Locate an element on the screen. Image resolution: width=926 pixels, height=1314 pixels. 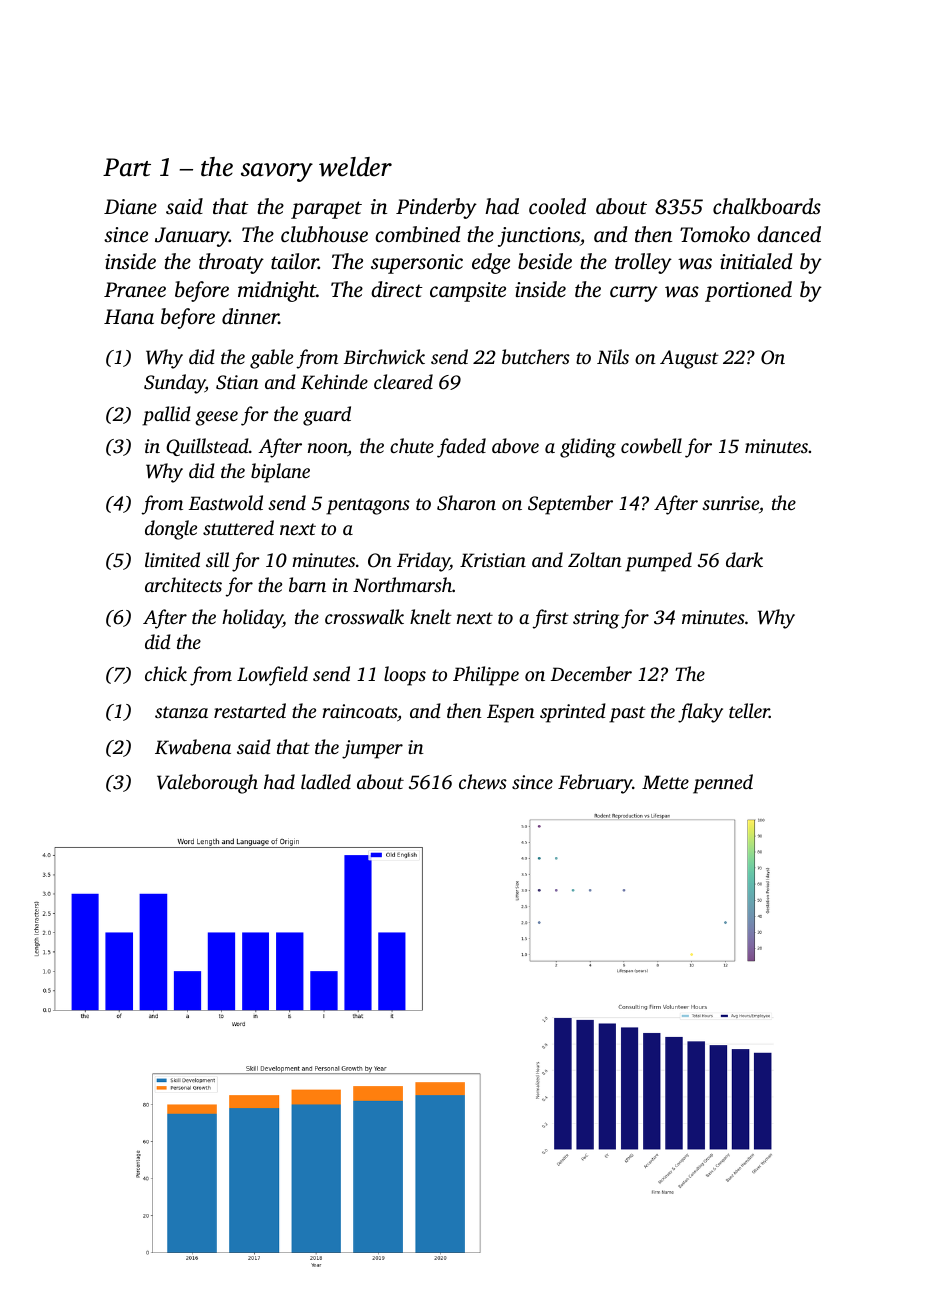
chalkboards is located at coordinates (767, 206).
